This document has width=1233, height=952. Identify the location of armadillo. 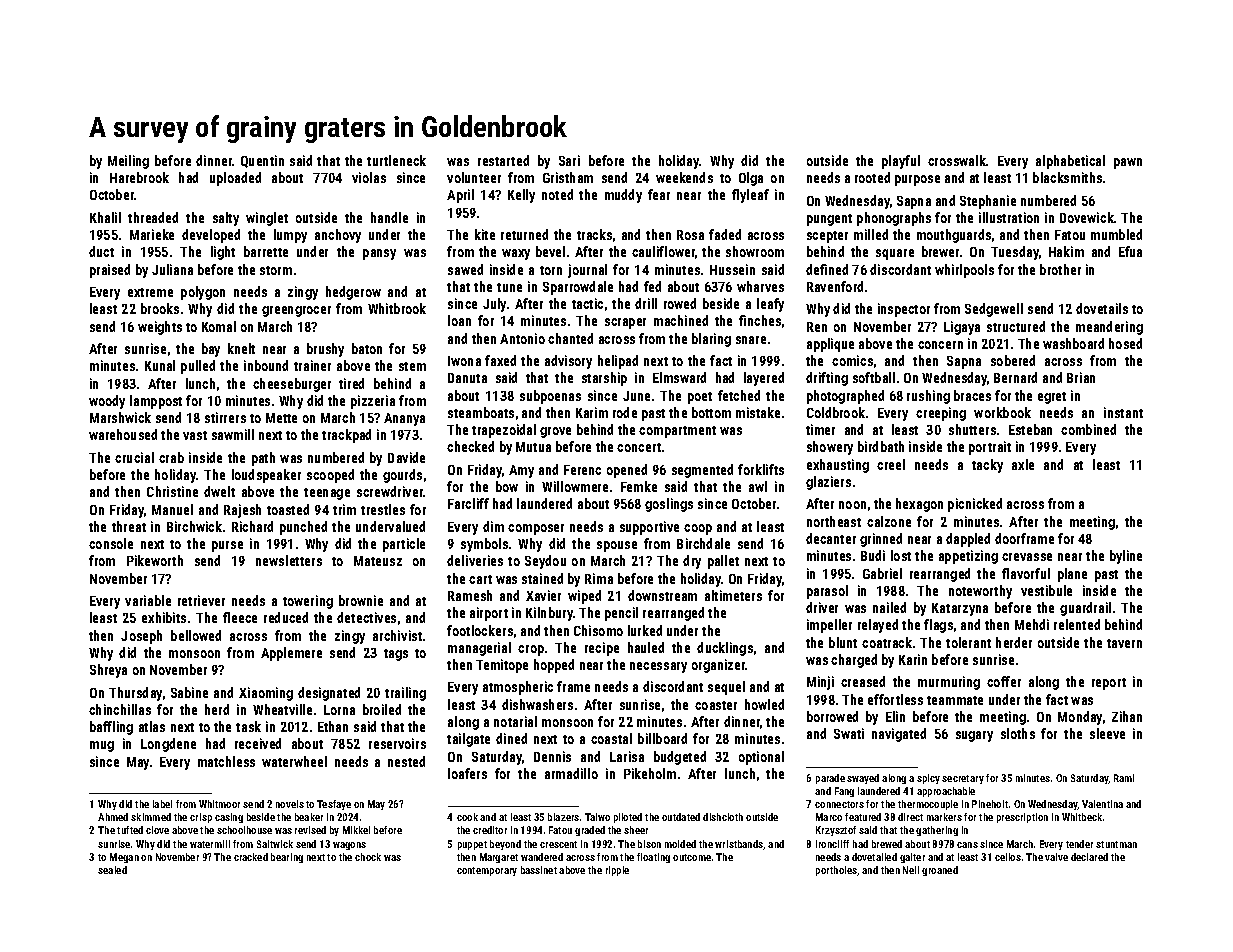
(571, 773).
